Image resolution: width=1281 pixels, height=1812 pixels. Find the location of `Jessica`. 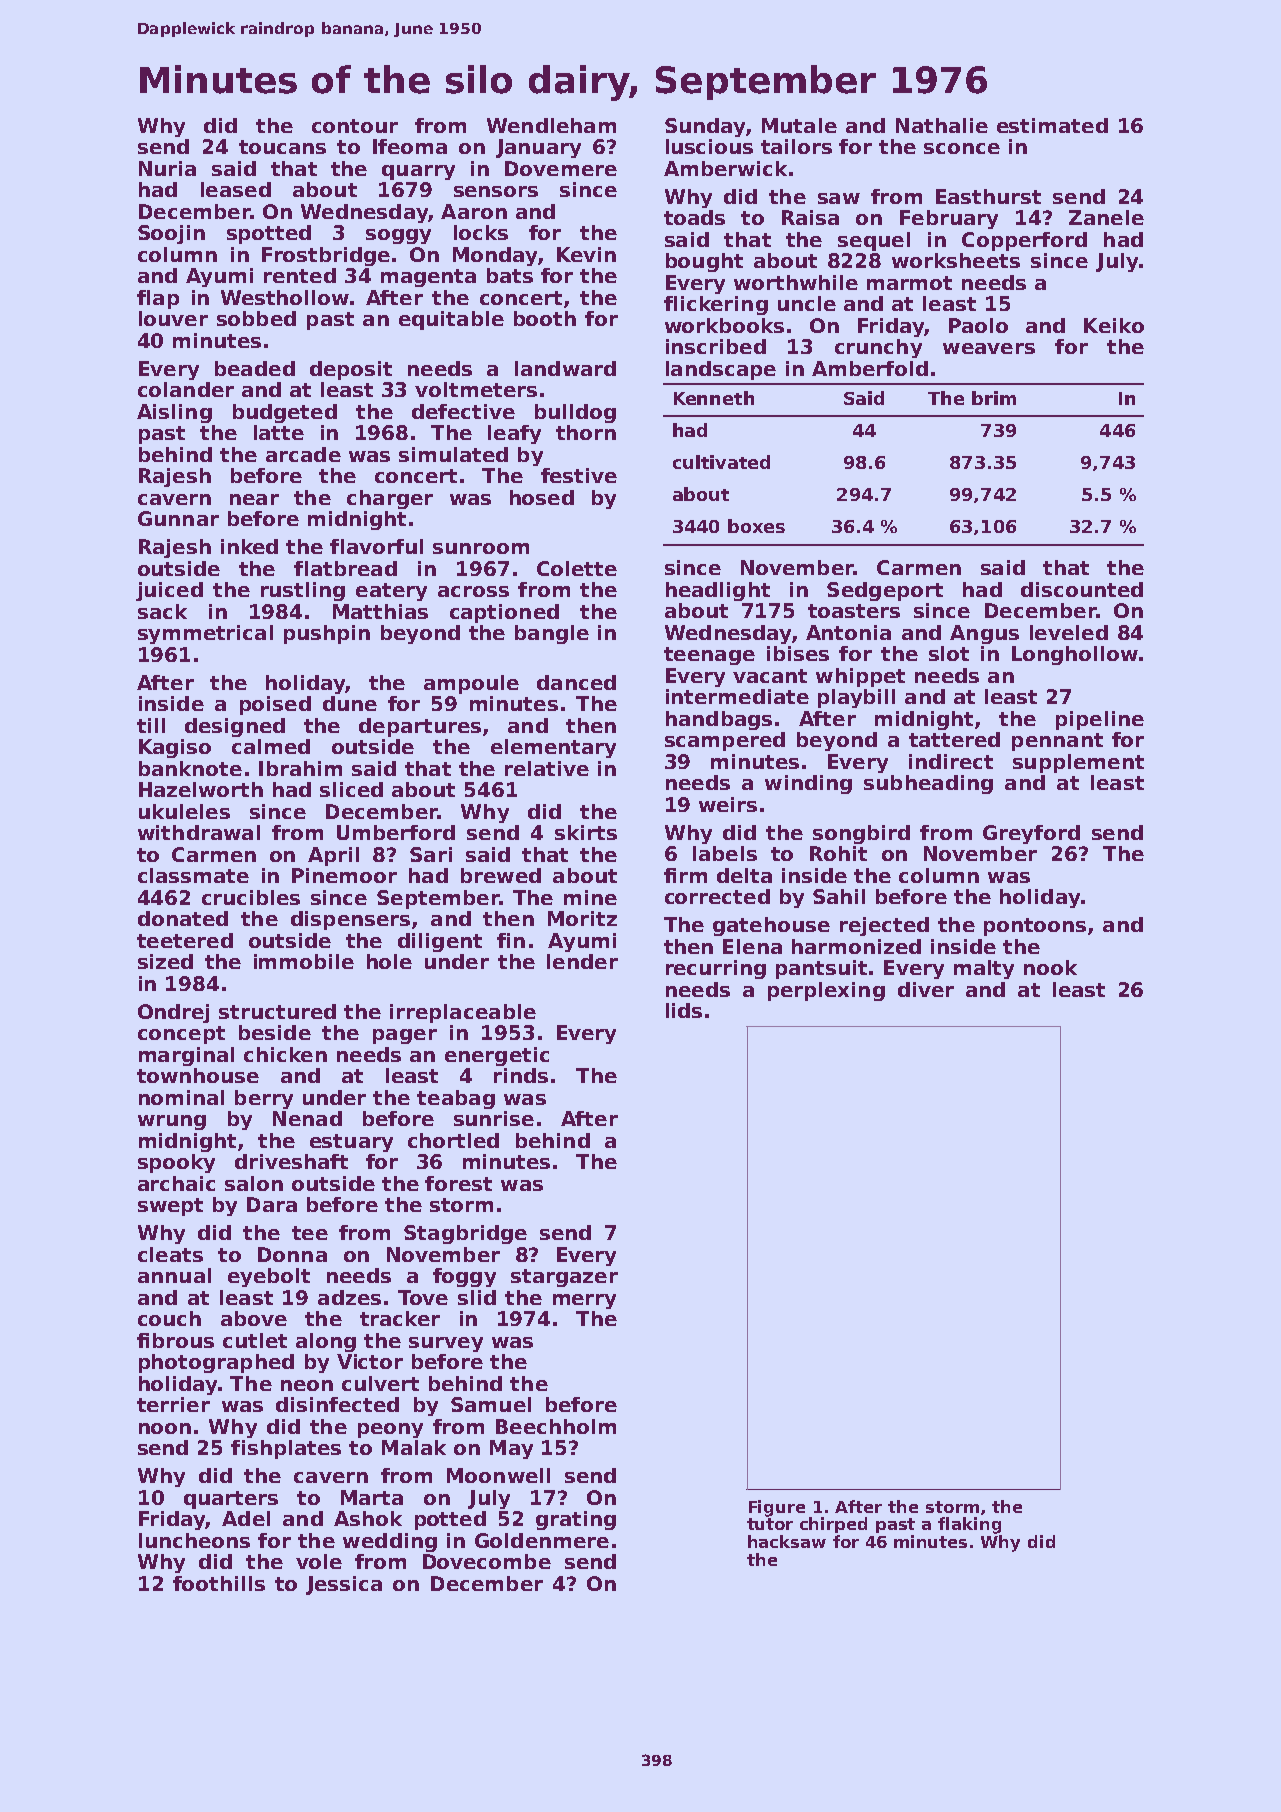

Jessica is located at coordinates (344, 1585).
